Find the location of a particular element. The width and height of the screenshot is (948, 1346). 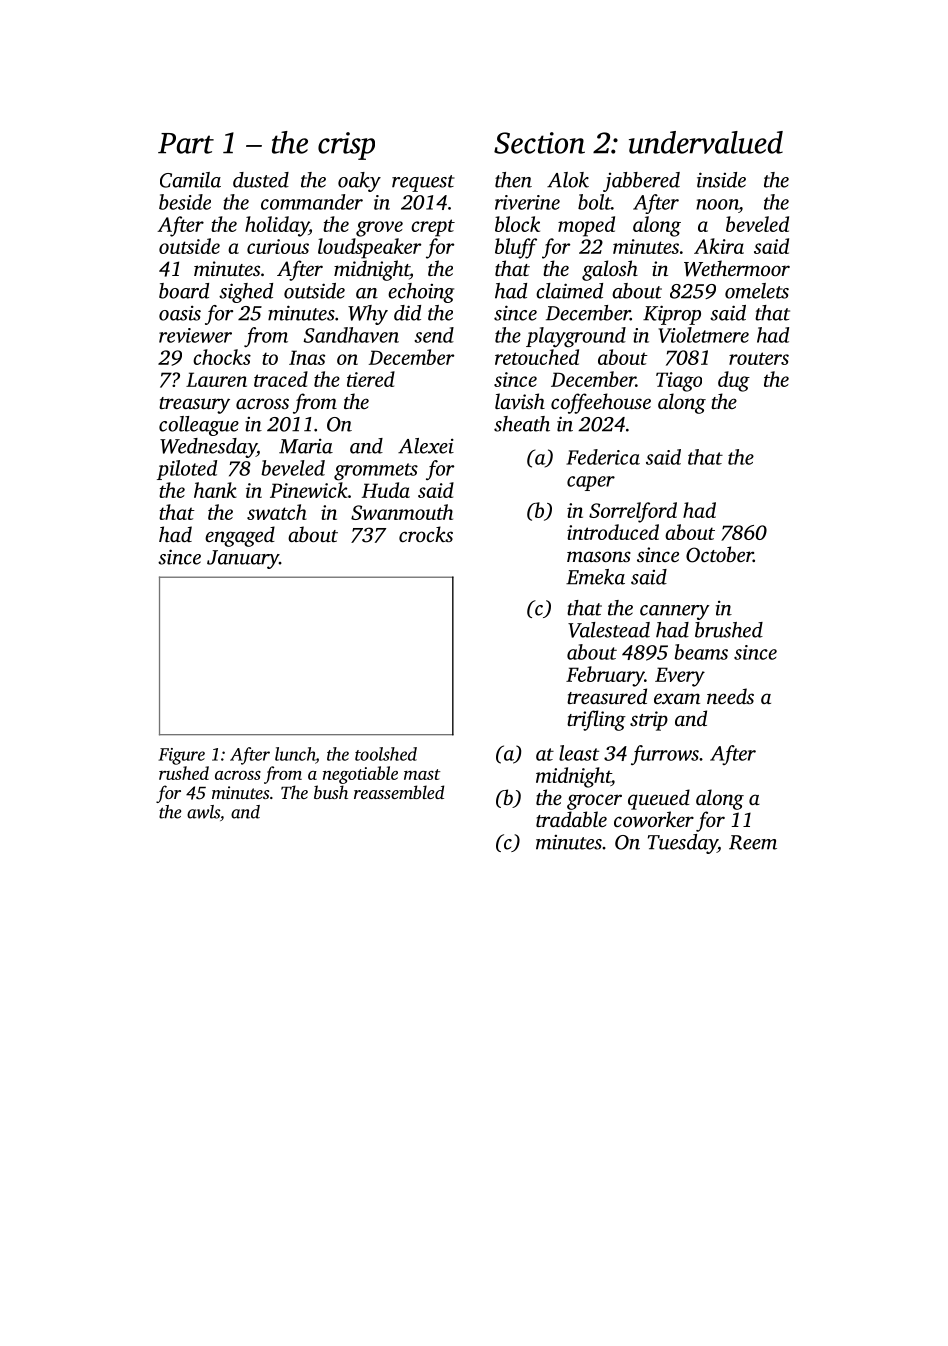

tradable is located at coordinates (571, 819).
